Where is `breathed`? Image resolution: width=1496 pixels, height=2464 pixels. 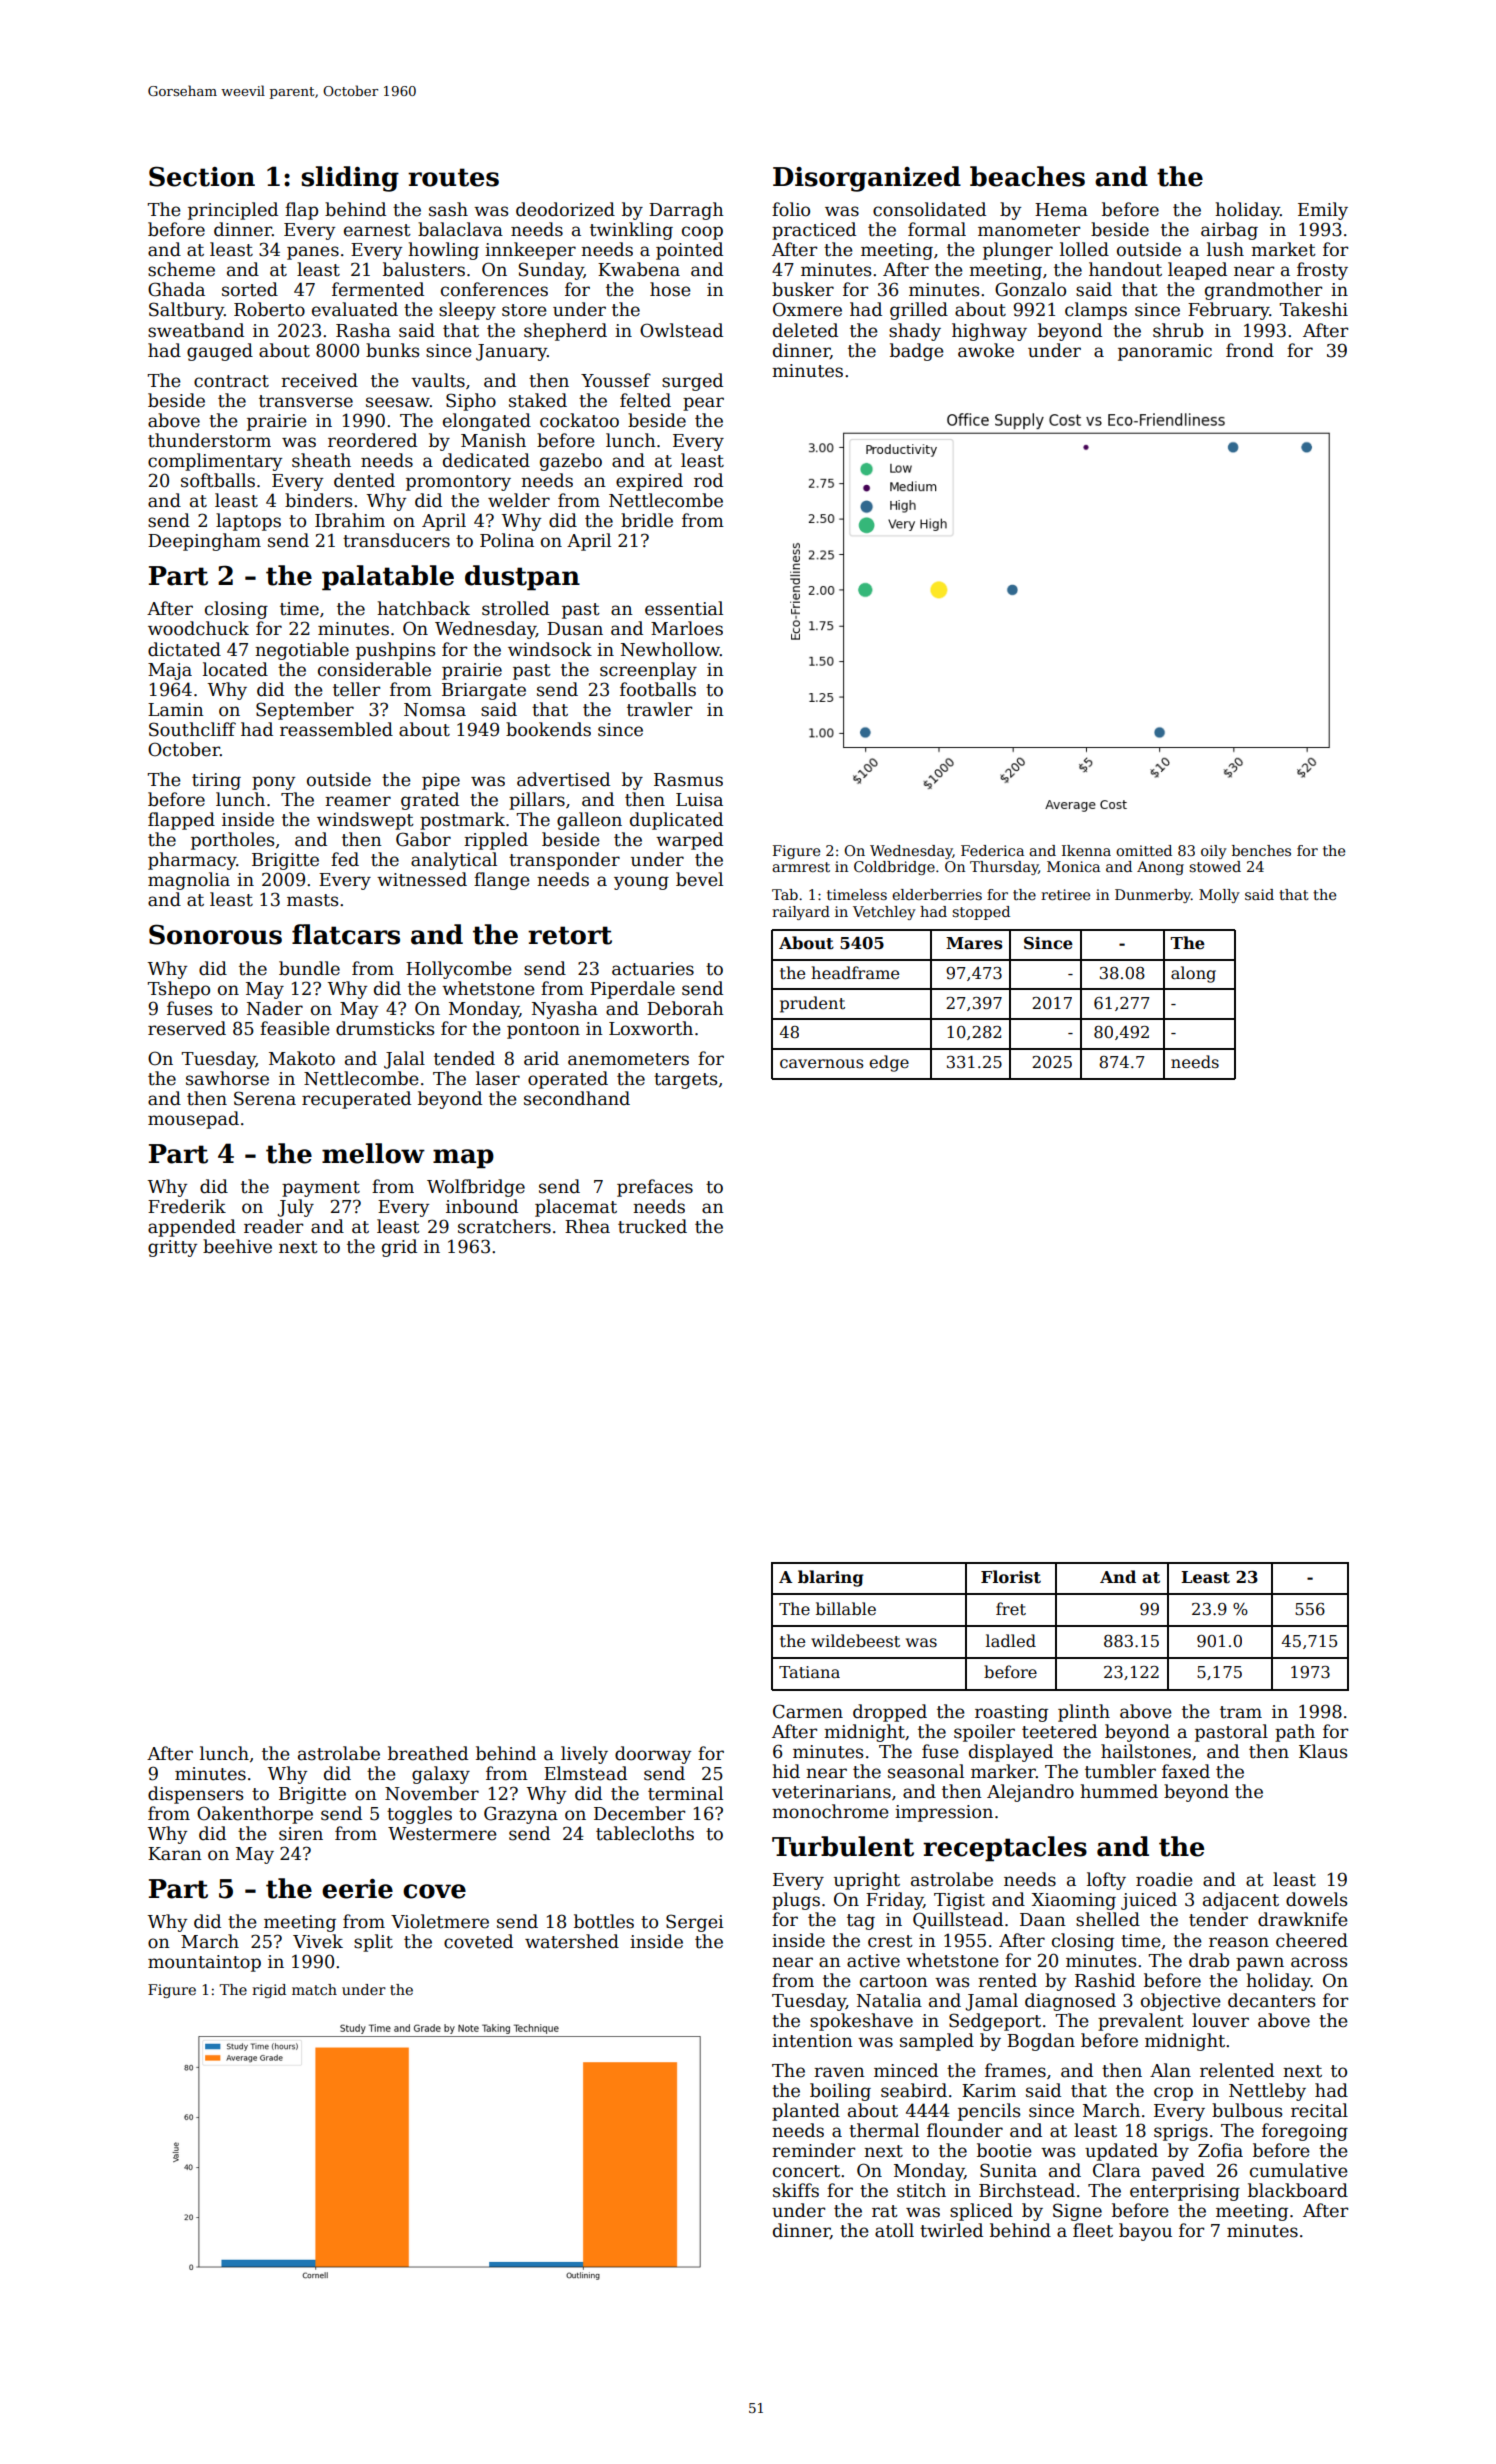
breathed is located at coordinates (428, 1753).
